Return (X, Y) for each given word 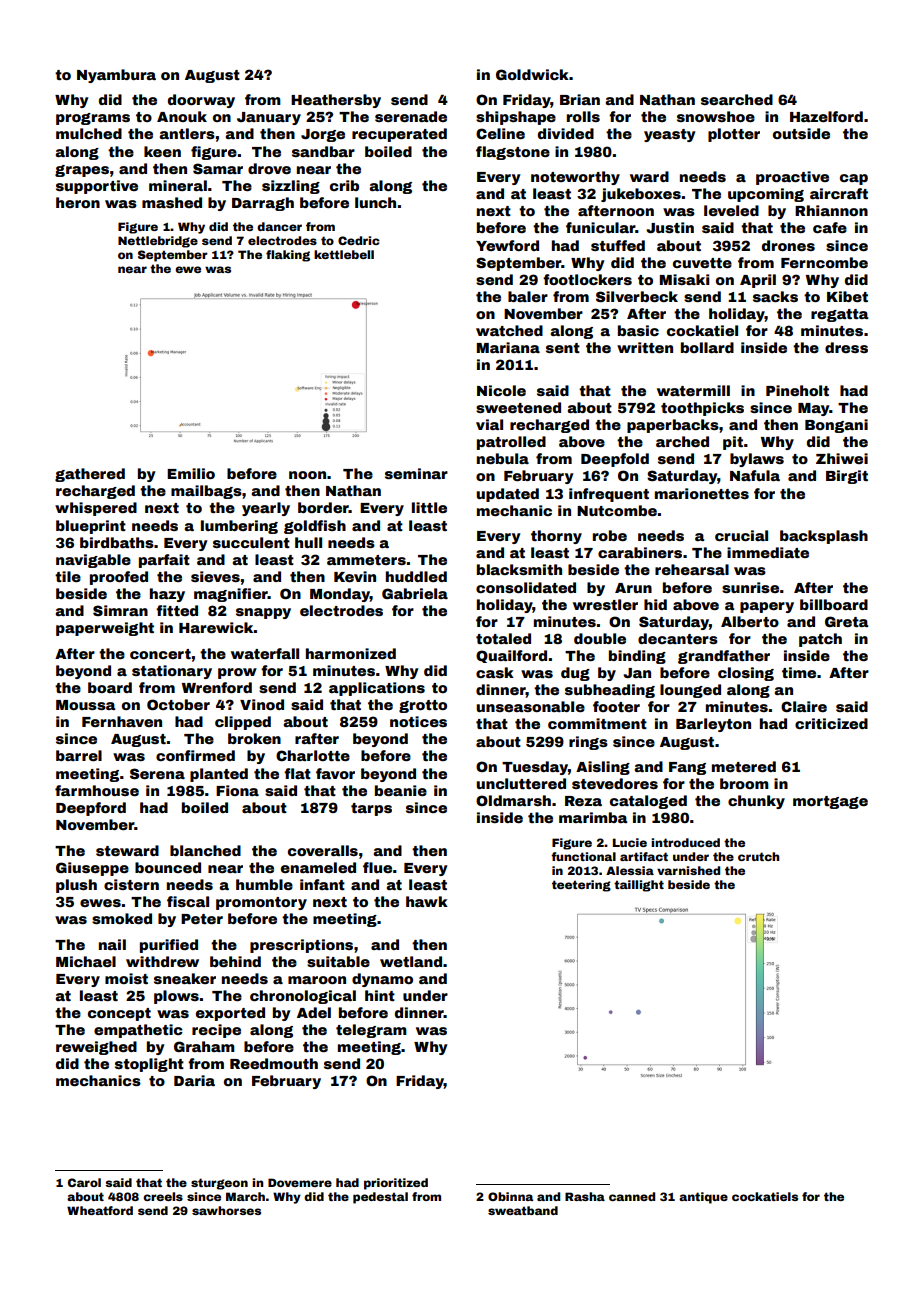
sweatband (523, 1210)
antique (703, 1198)
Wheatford (100, 1210)
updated (507, 495)
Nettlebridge (158, 242)
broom (744, 783)
